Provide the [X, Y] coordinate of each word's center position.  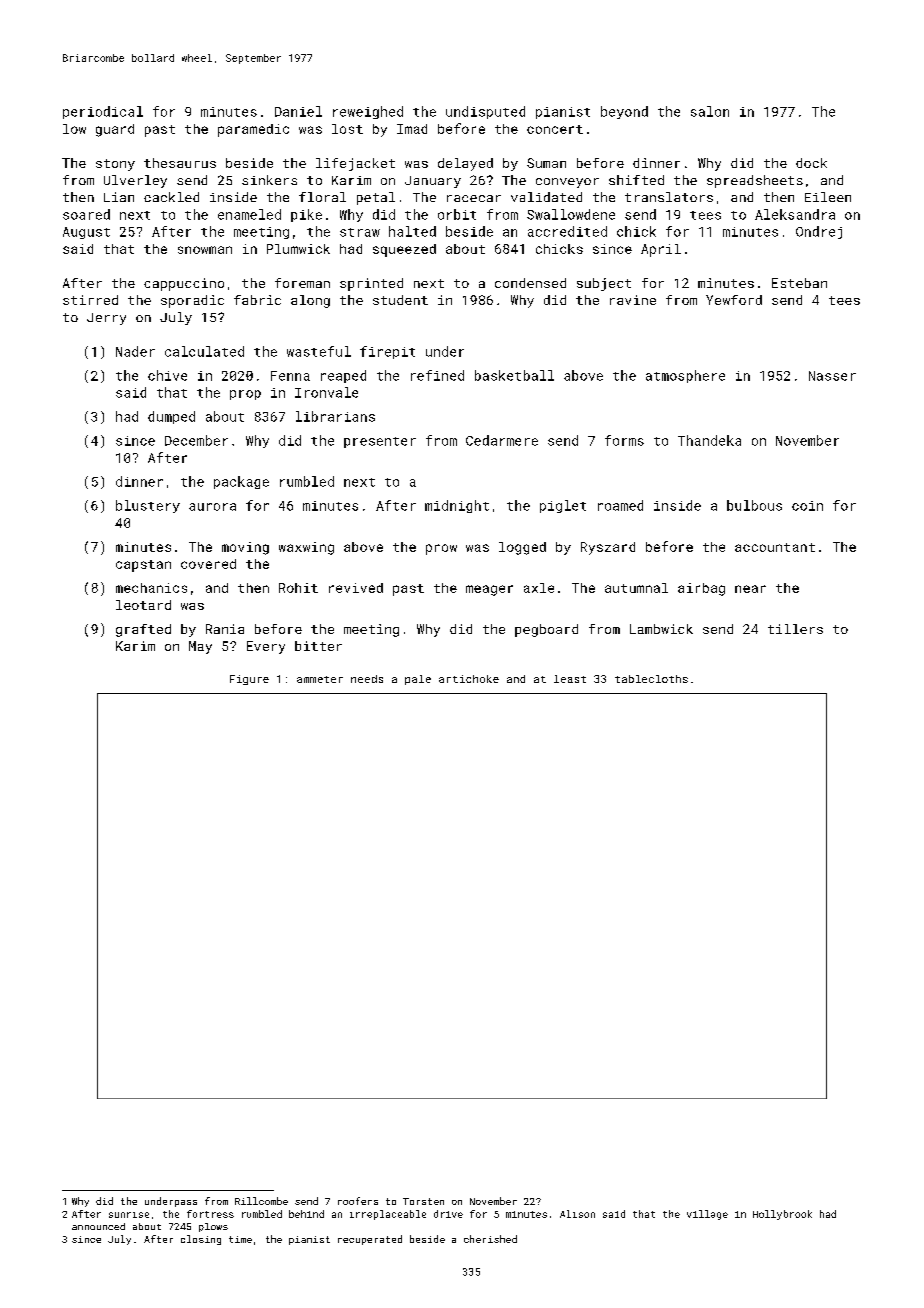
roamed [620, 505]
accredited [567, 231]
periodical [103, 112]
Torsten [423, 1201]
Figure [249, 680]
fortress [210, 1214]
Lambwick [661, 629]
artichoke [469, 679]
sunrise [129, 1215]
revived [356, 588]
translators [669, 197]
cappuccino [184, 284]
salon [710, 111]
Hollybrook [782, 1215]
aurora [212, 507]
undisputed [485, 112]
